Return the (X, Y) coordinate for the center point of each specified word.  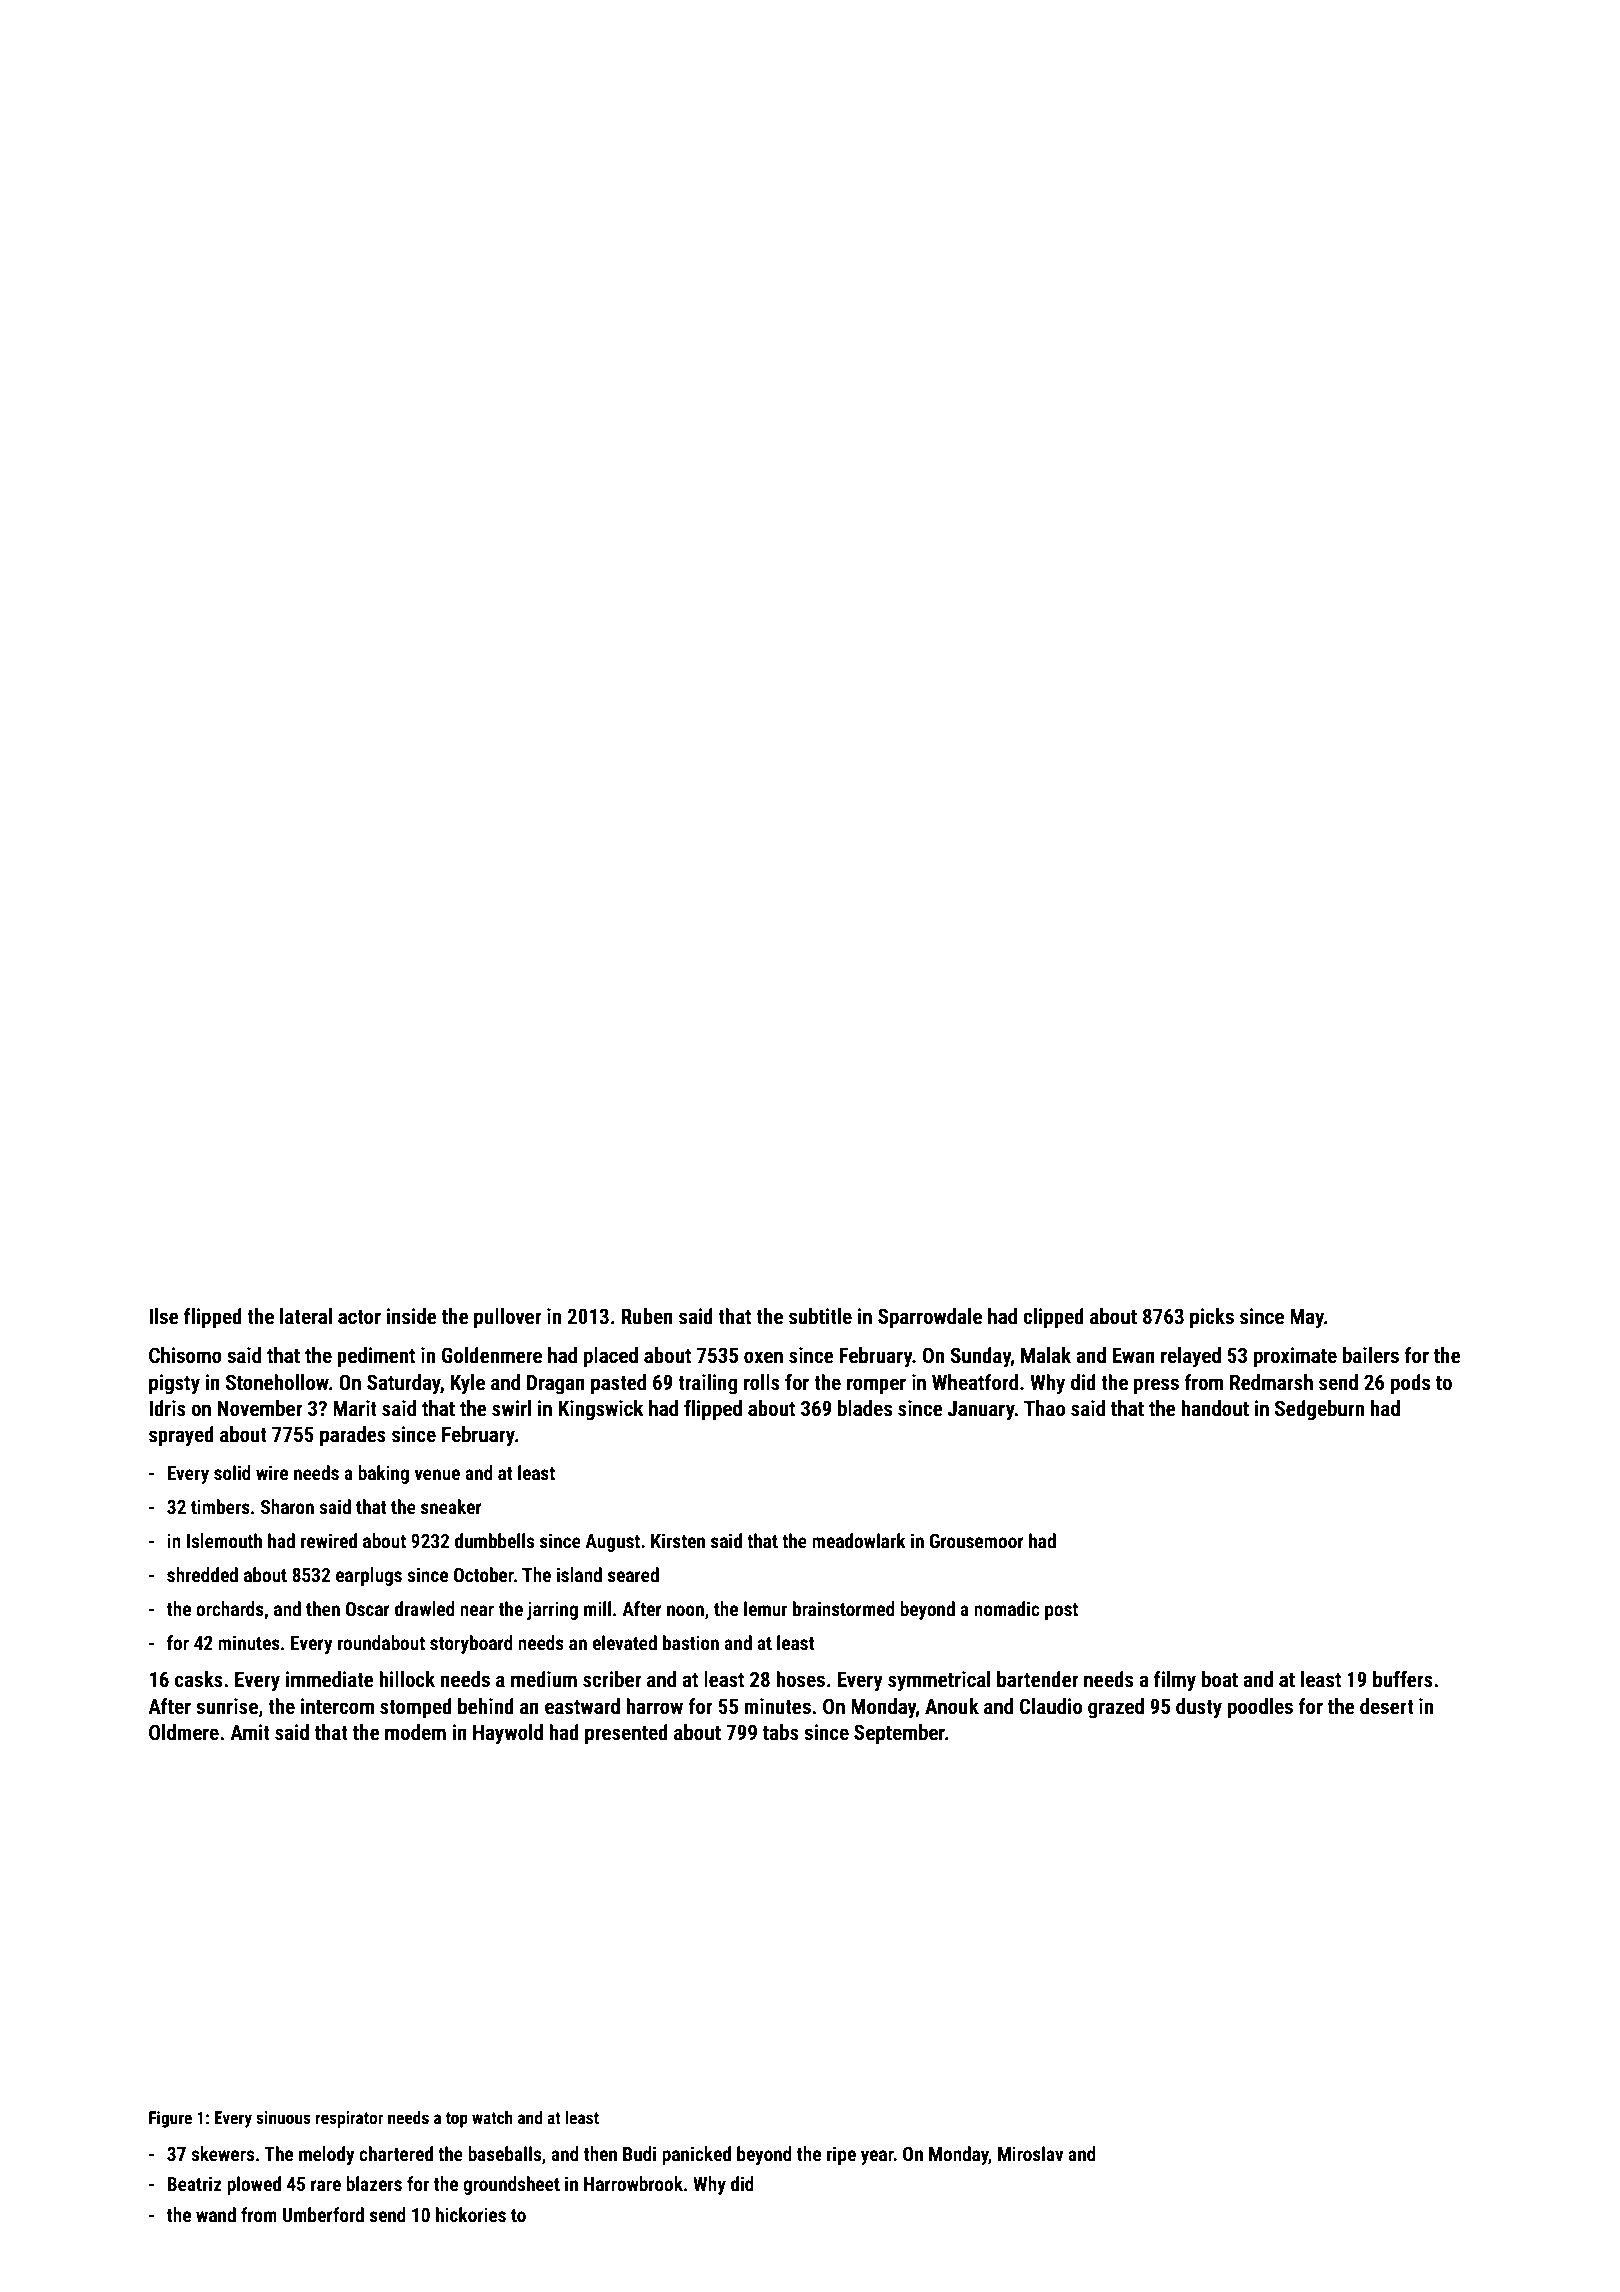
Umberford (323, 2214)
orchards (230, 1608)
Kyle (468, 1384)
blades (865, 1408)
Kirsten (678, 1540)
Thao (1044, 1408)
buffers (1403, 1679)
